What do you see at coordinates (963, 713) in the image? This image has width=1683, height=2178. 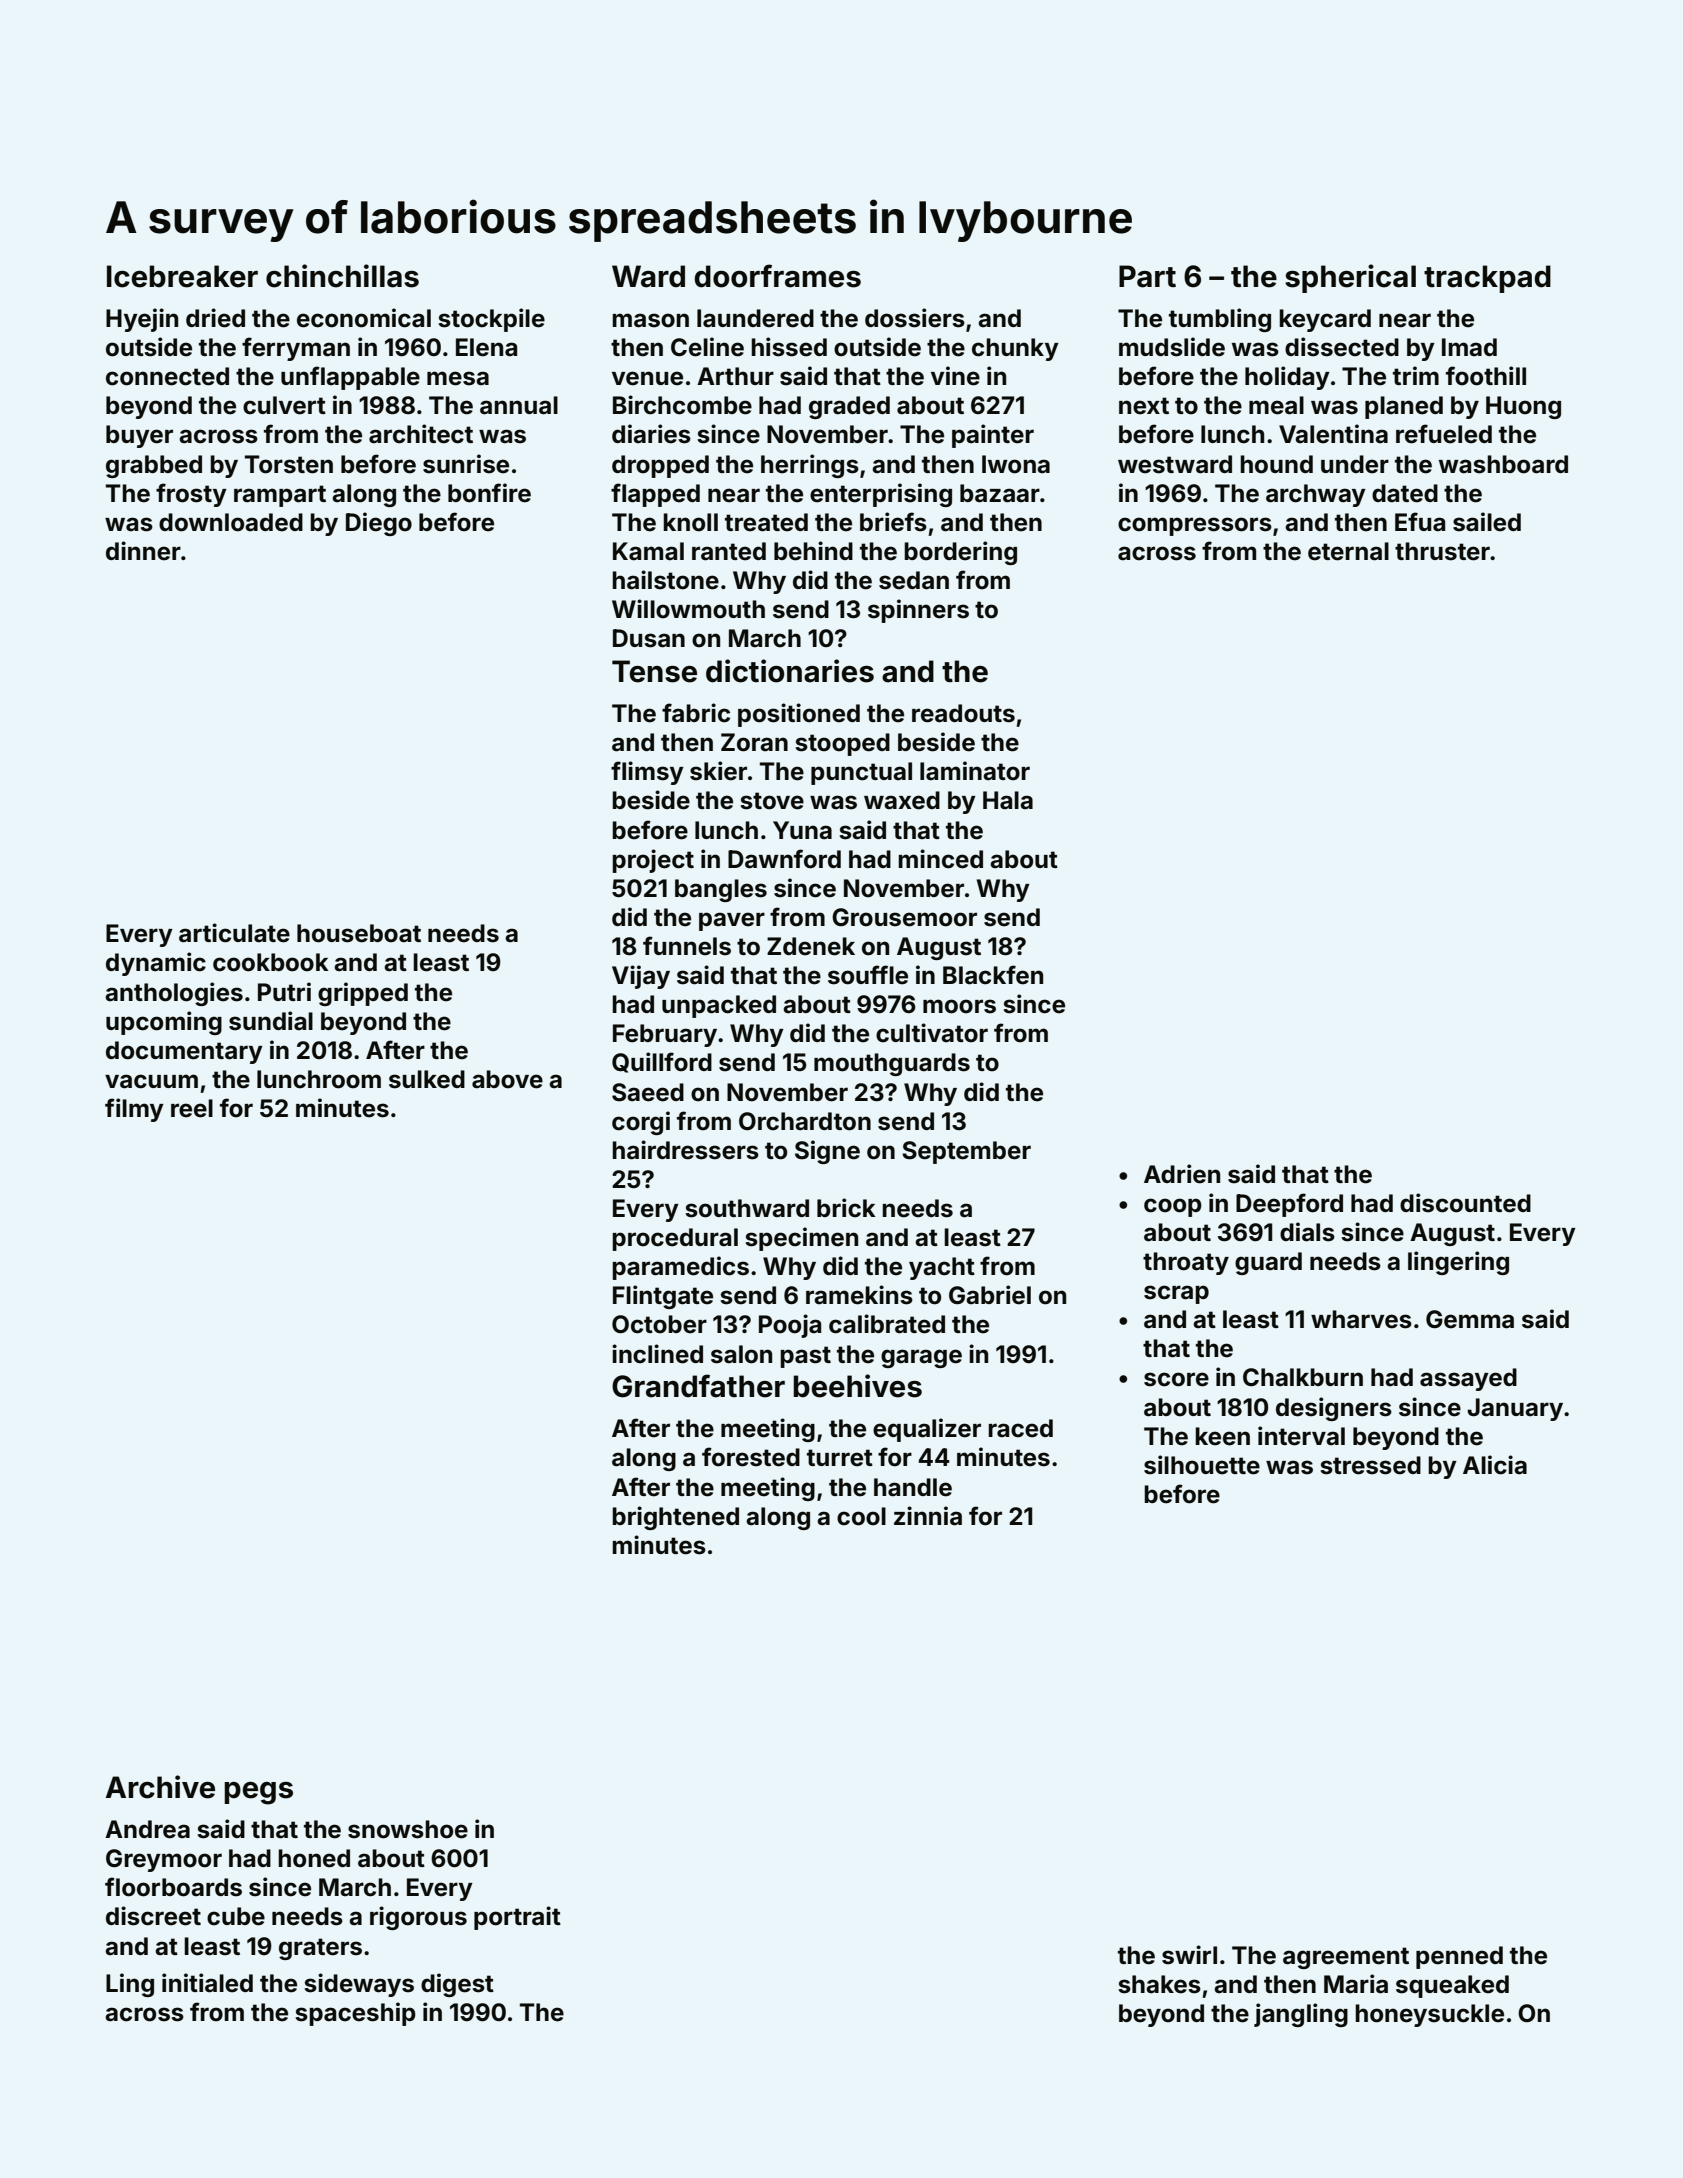 I see `readouts` at bounding box center [963, 713].
